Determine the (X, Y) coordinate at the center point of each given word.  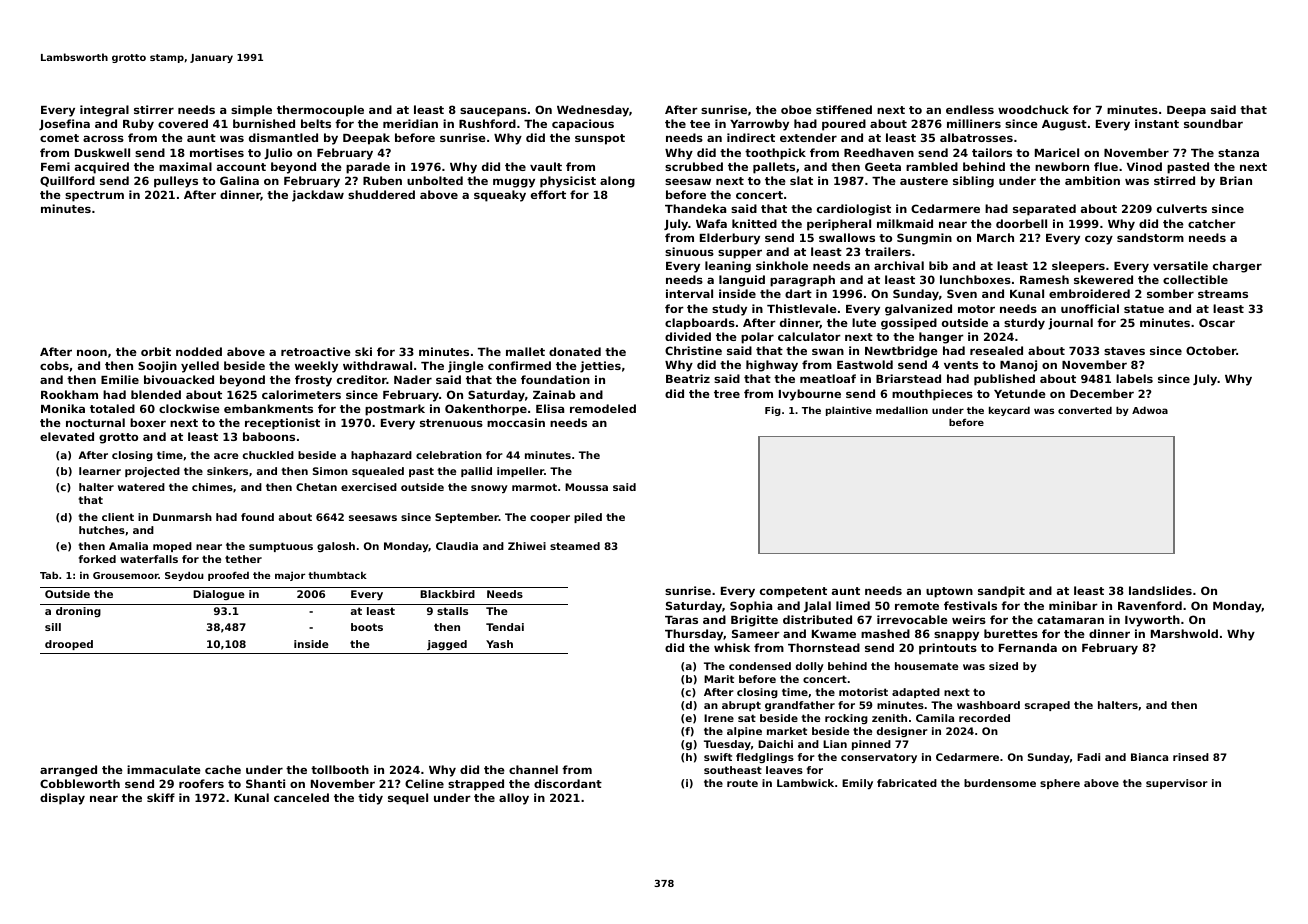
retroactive (316, 351)
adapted (916, 693)
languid (742, 281)
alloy (514, 799)
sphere (1060, 784)
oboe (796, 109)
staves (1124, 351)
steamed (575, 546)
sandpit (1001, 592)
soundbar (1213, 123)
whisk (732, 647)
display (62, 799)
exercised (369, 487)
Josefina (64, 124)
